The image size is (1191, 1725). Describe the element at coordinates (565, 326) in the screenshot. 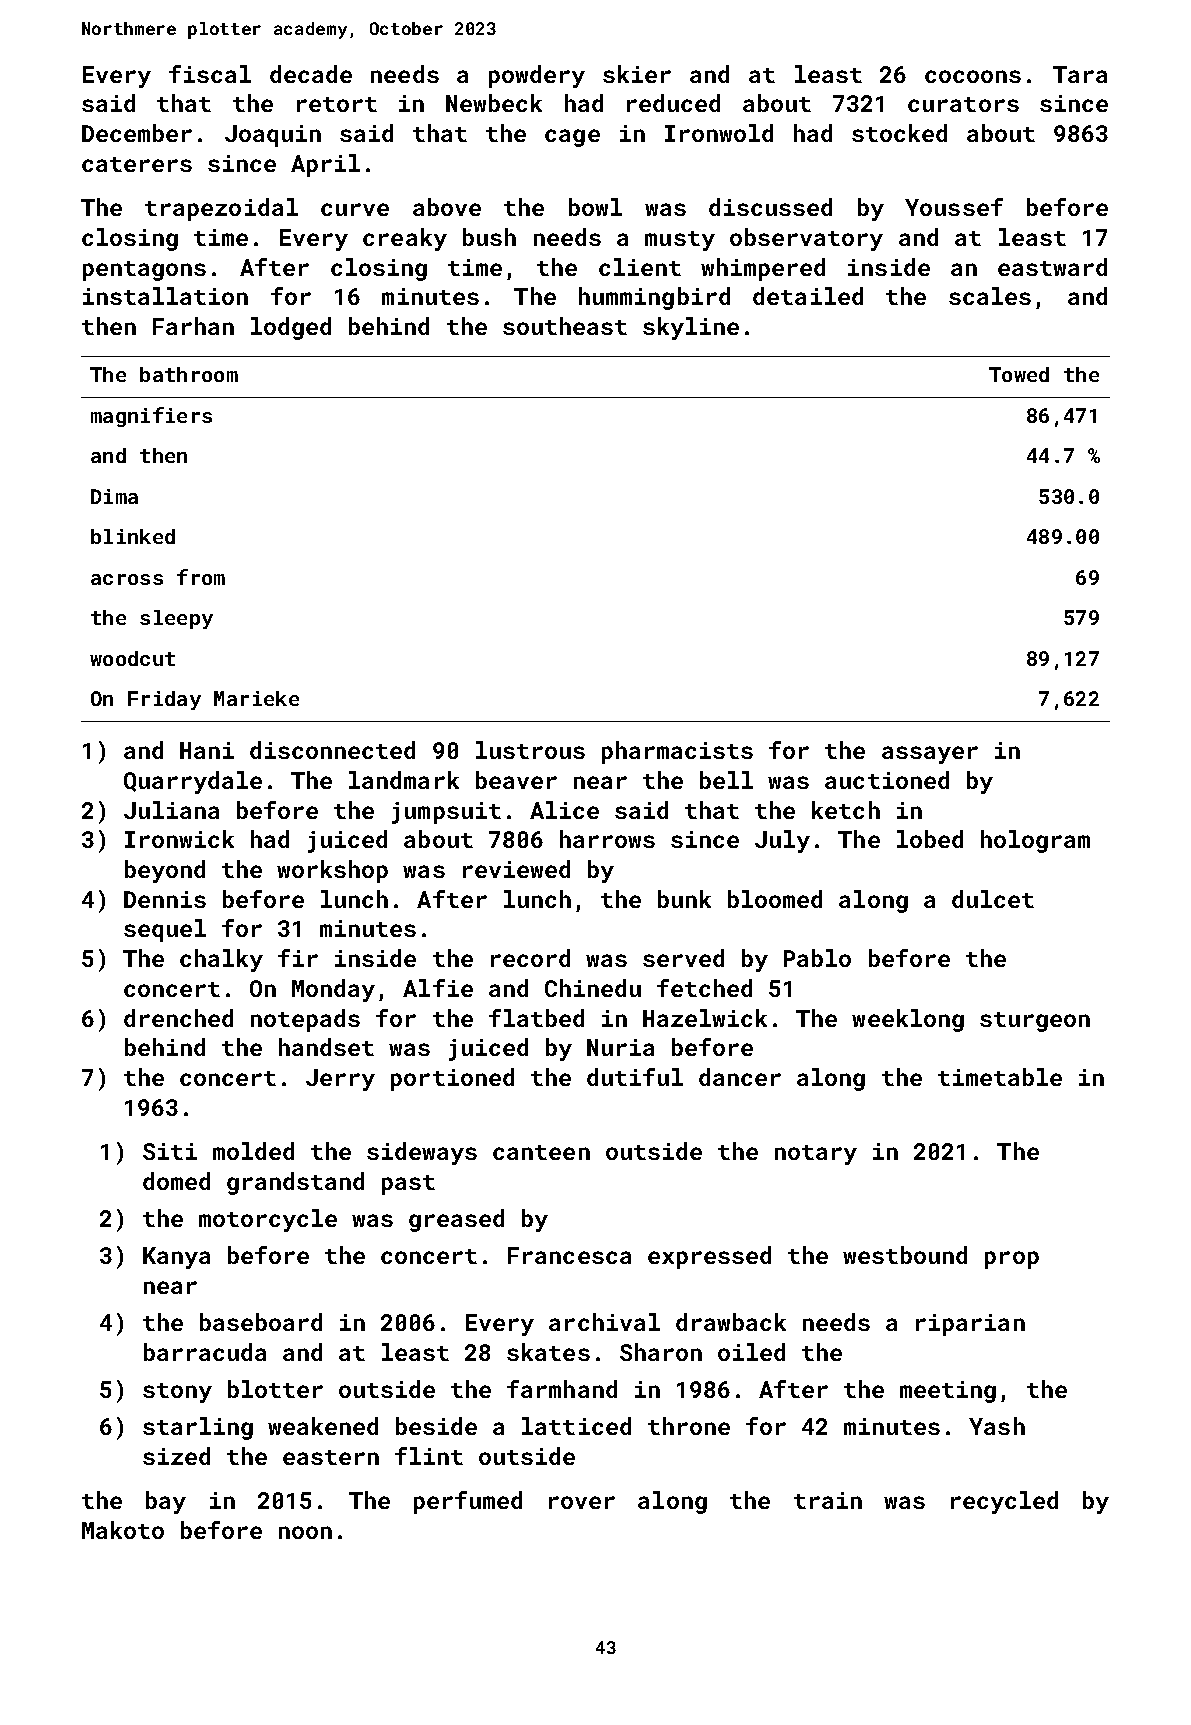

I see `southeast` at that location.
